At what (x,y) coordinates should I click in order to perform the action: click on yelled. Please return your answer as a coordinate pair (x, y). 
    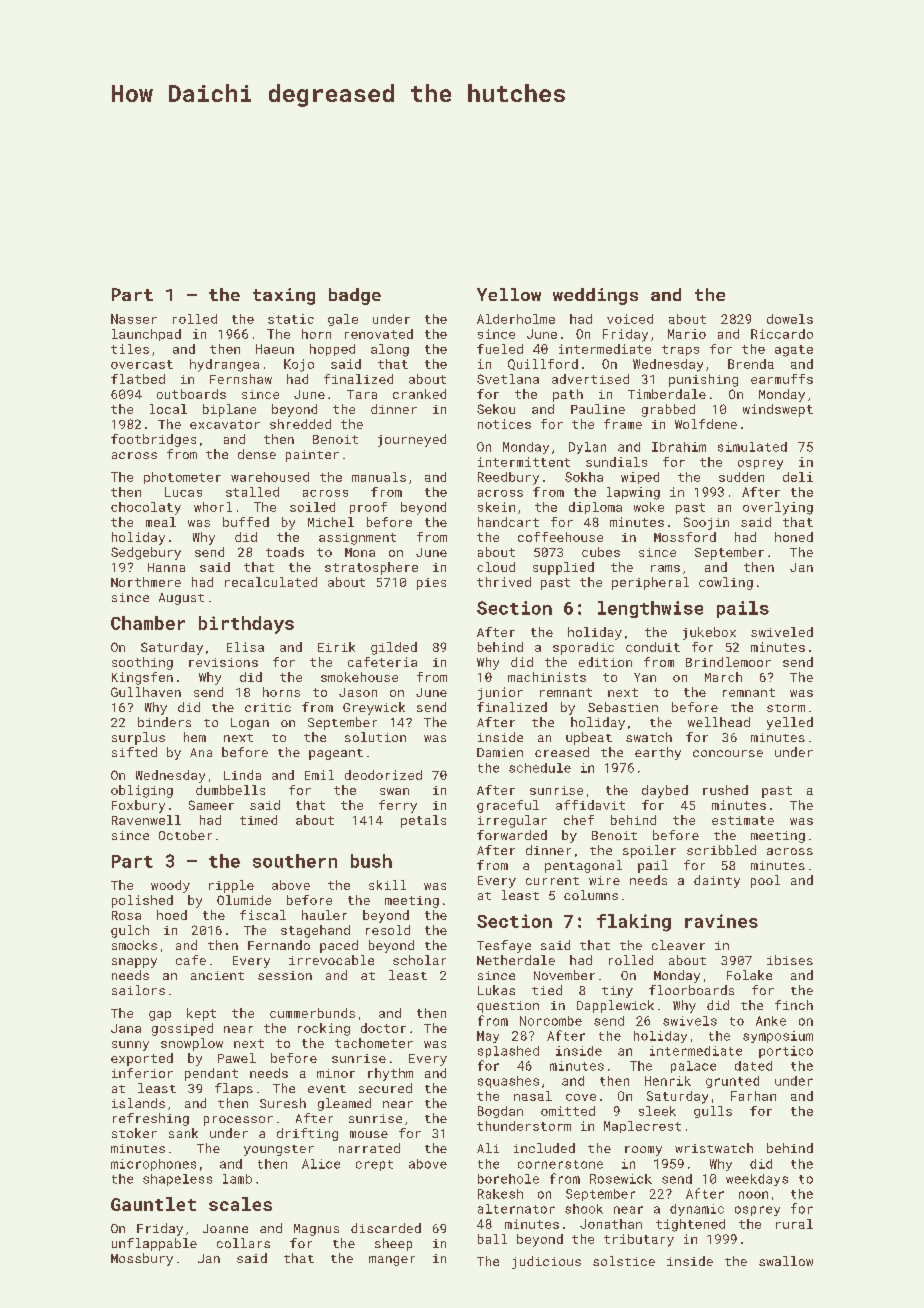
    Looking at the image, I should click on (790, 723).
